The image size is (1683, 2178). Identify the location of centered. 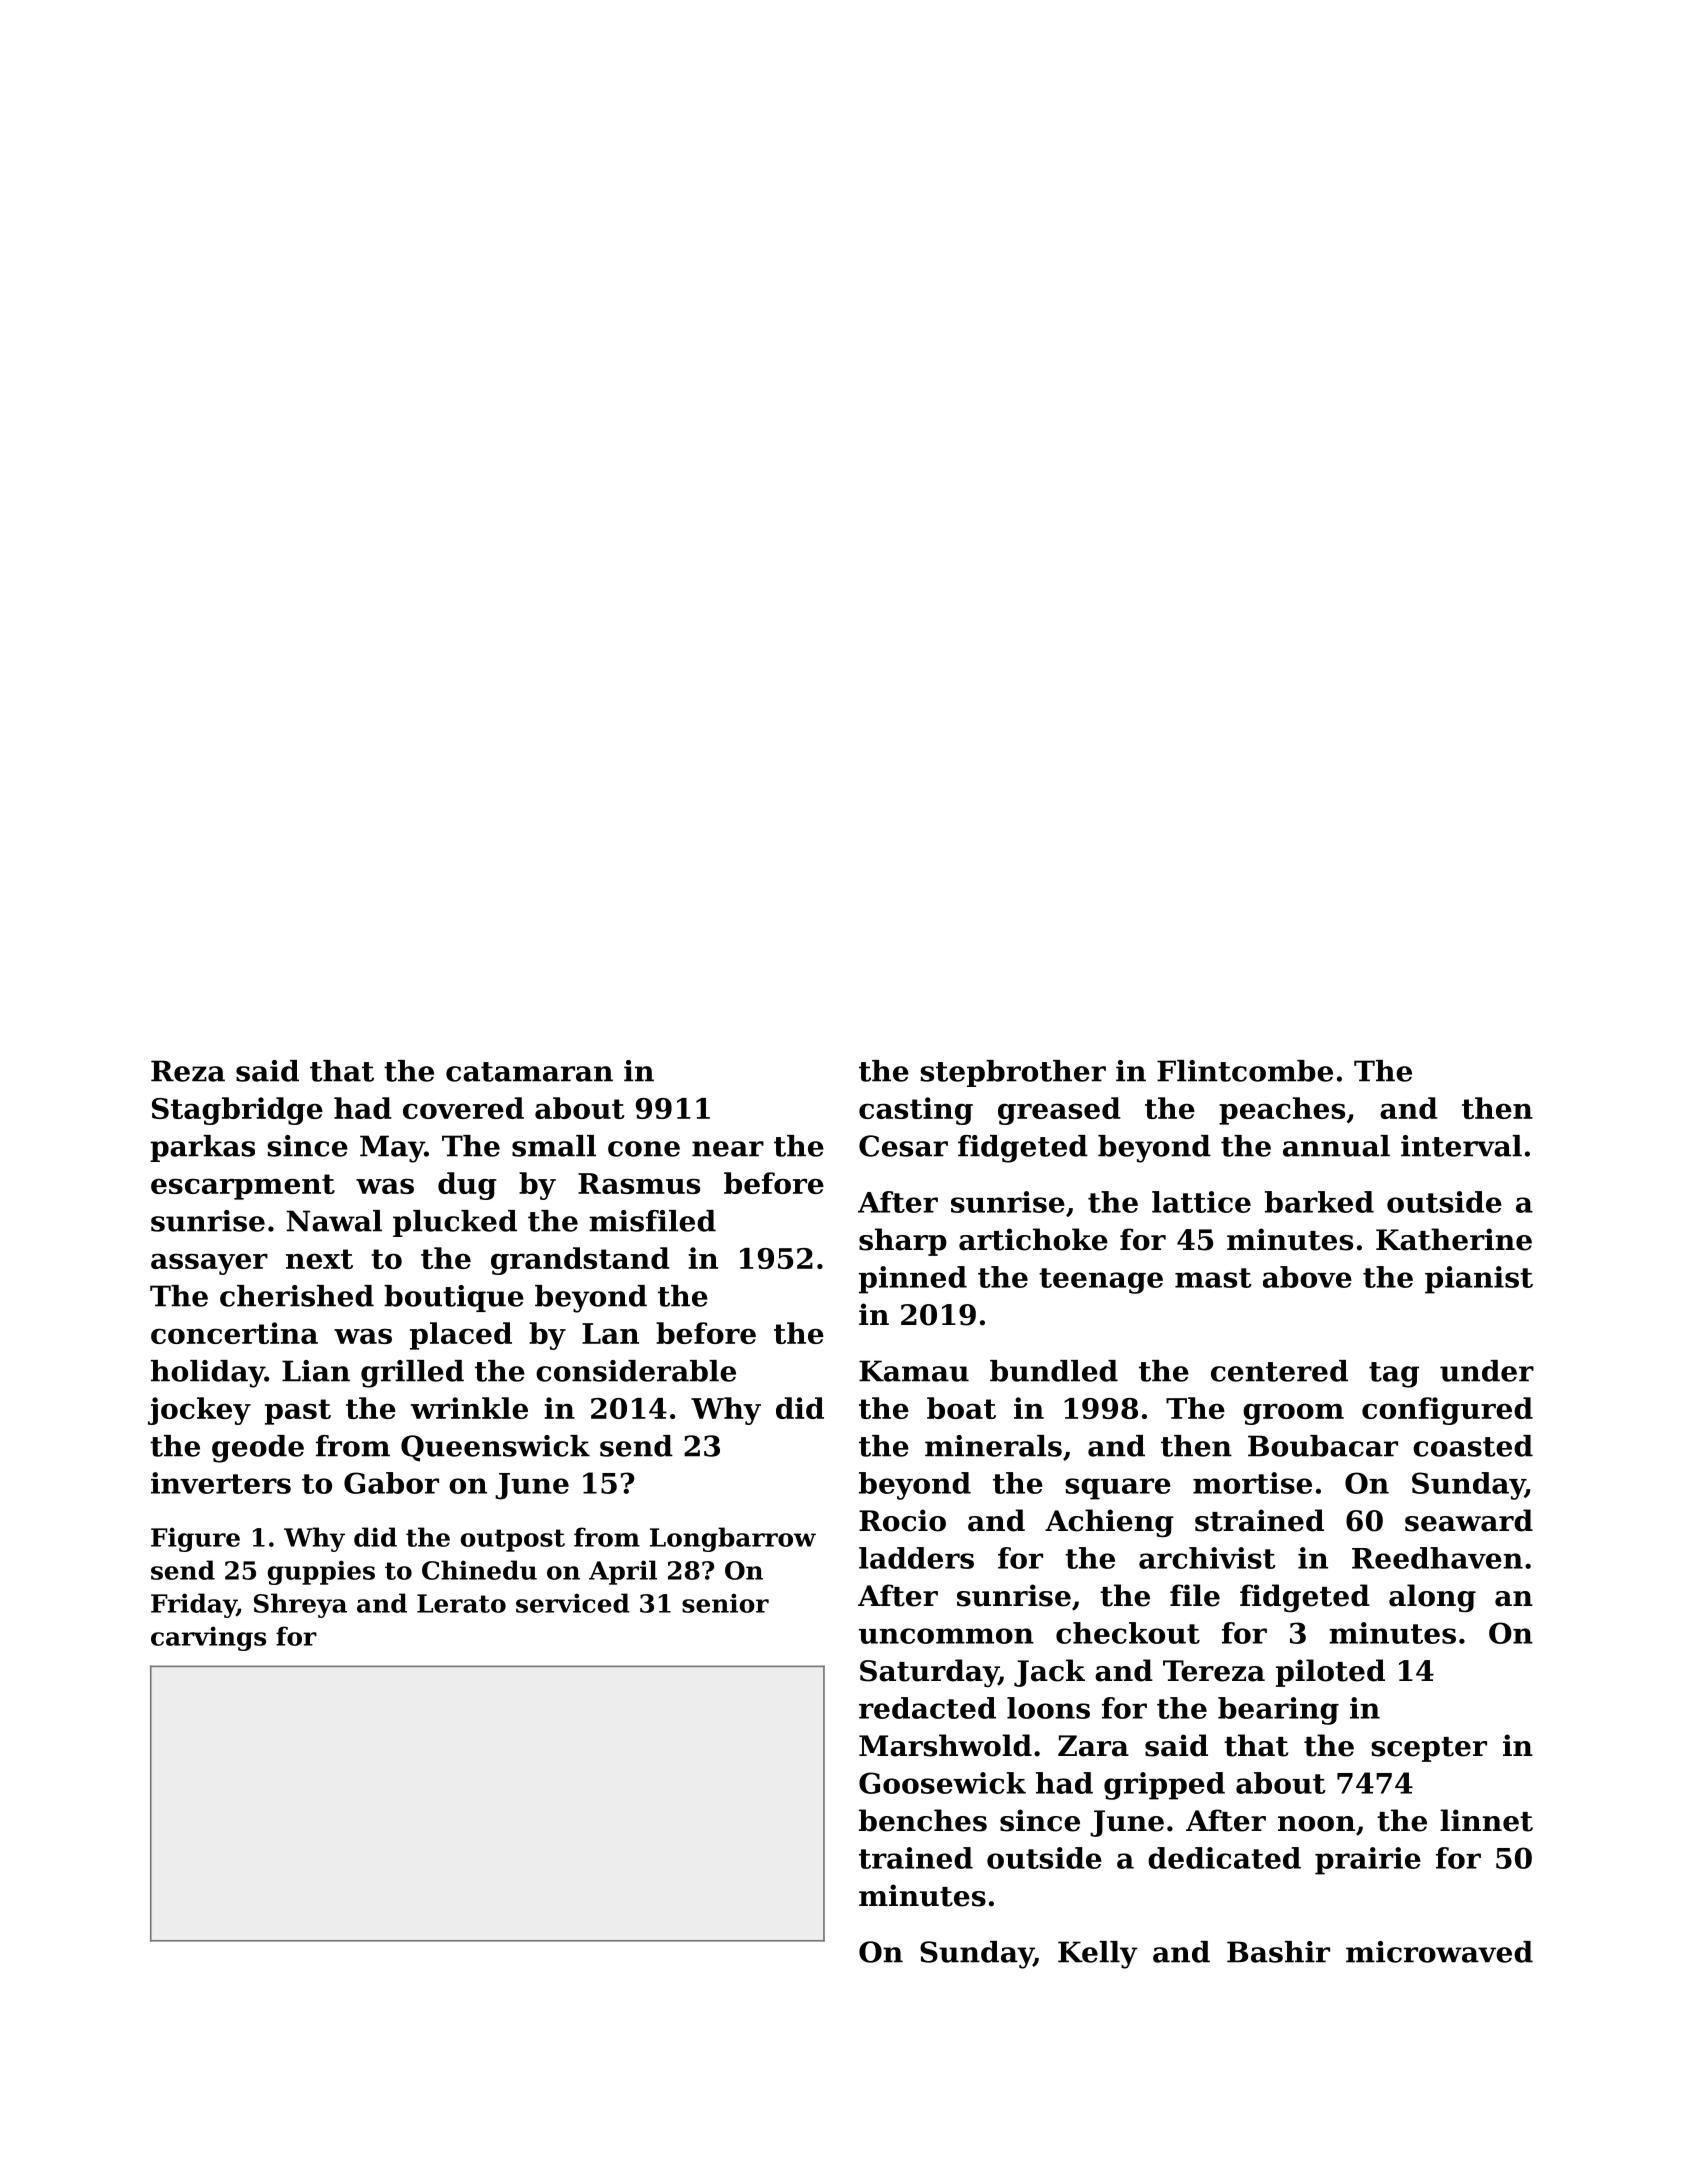
(1279, 1371).
